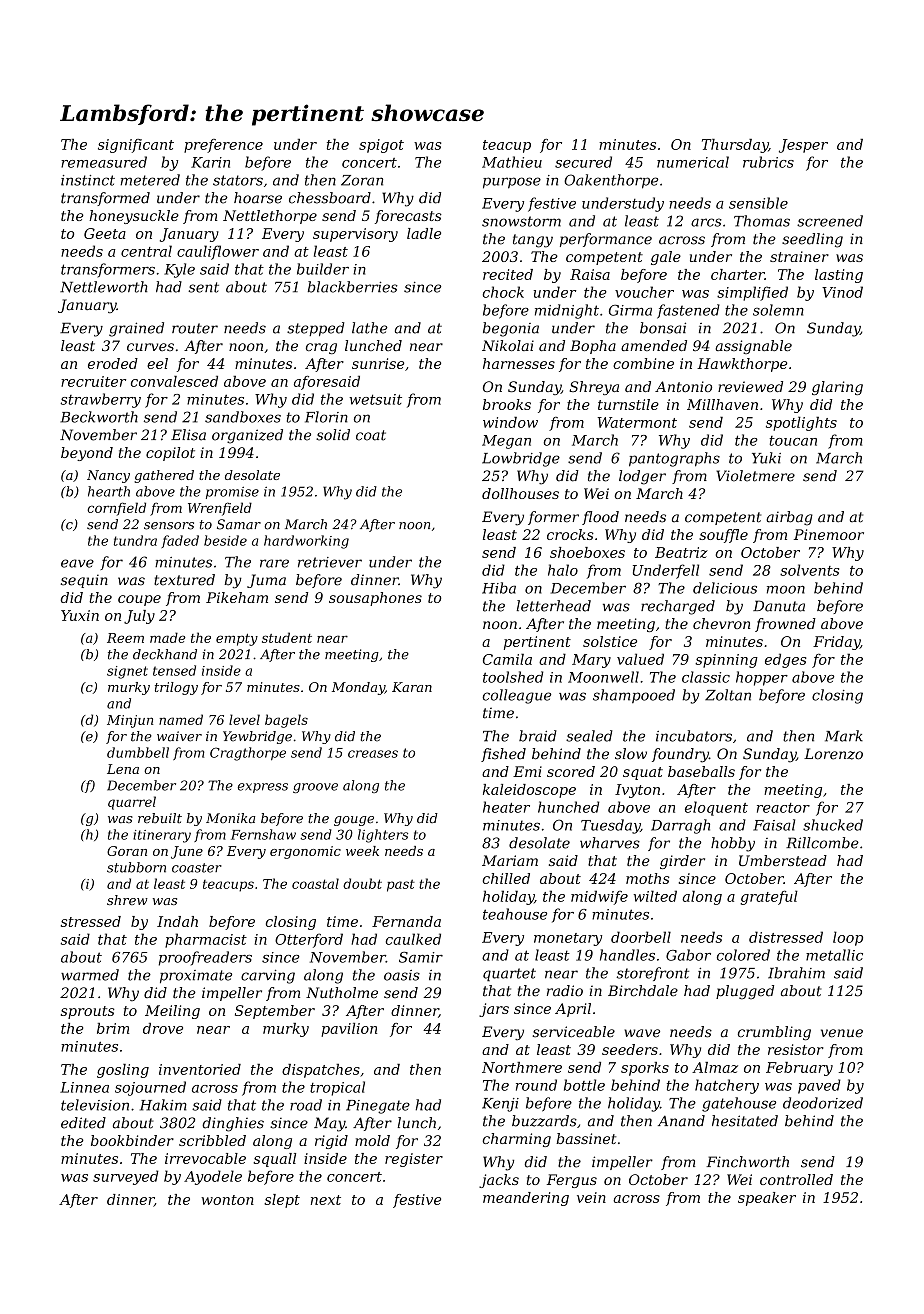  Describe the element at coordinates (509, 975) in the image. I see `quartet` at that location.
